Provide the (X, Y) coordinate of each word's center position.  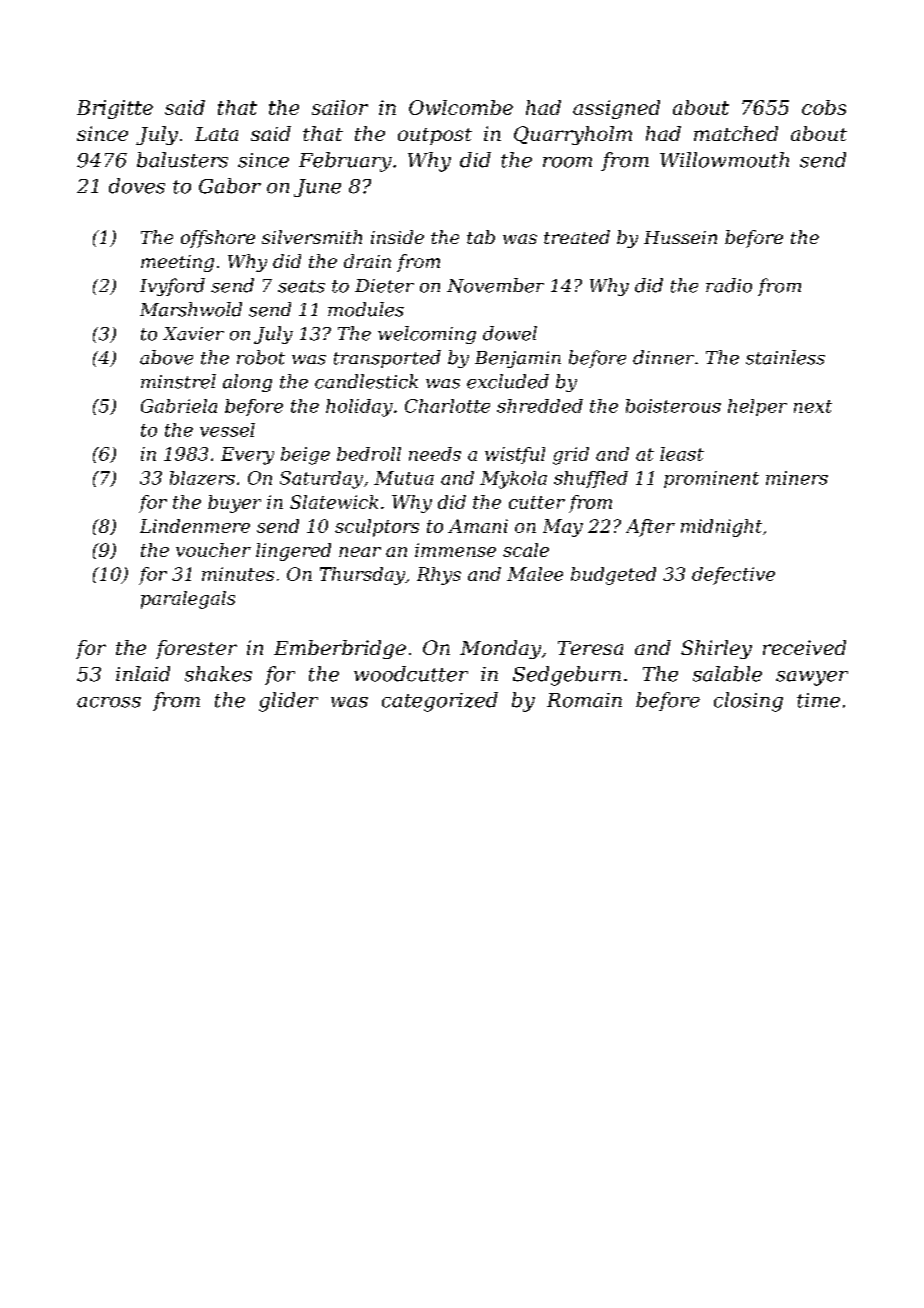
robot (261, 357)
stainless (785, 357)
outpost (435, 136)
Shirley (716, 649)
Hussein (680, 237)
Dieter (384, 286)
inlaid (143, 674)
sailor (340, 107)
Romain (584, 700)
